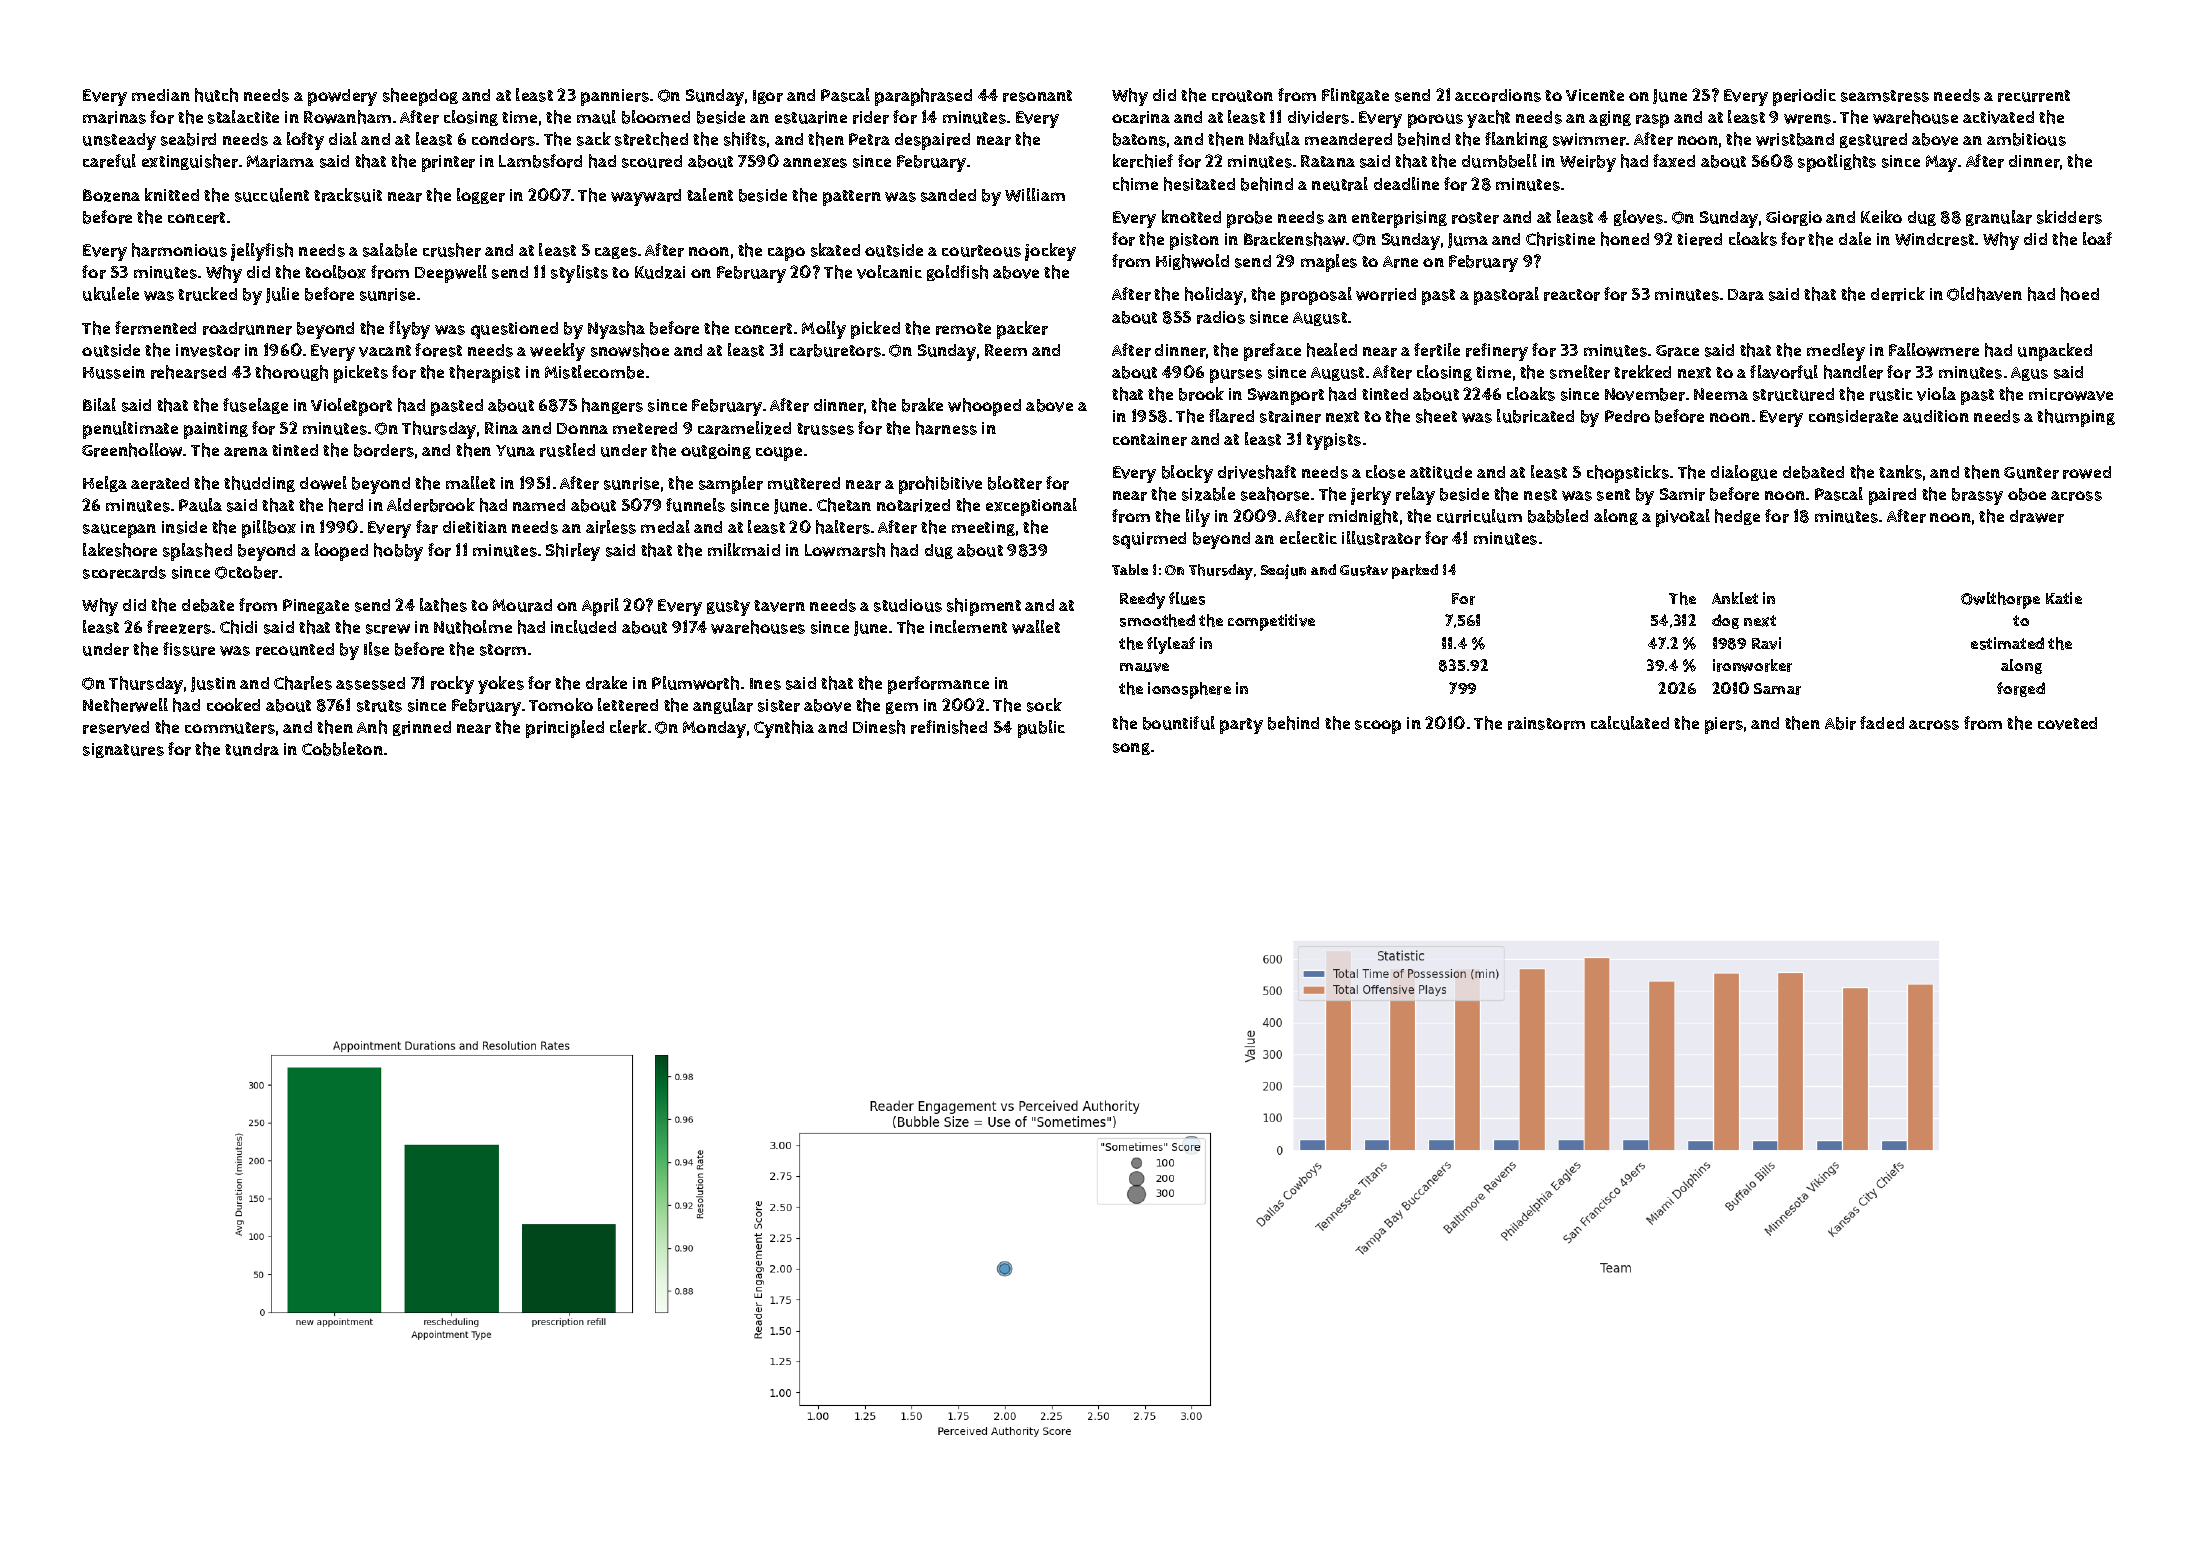 The width and height of the screenshot is (2202, 1557). Describe the element at coordinates (303, 683) in the screenshot. I see `Charles` at that location.
